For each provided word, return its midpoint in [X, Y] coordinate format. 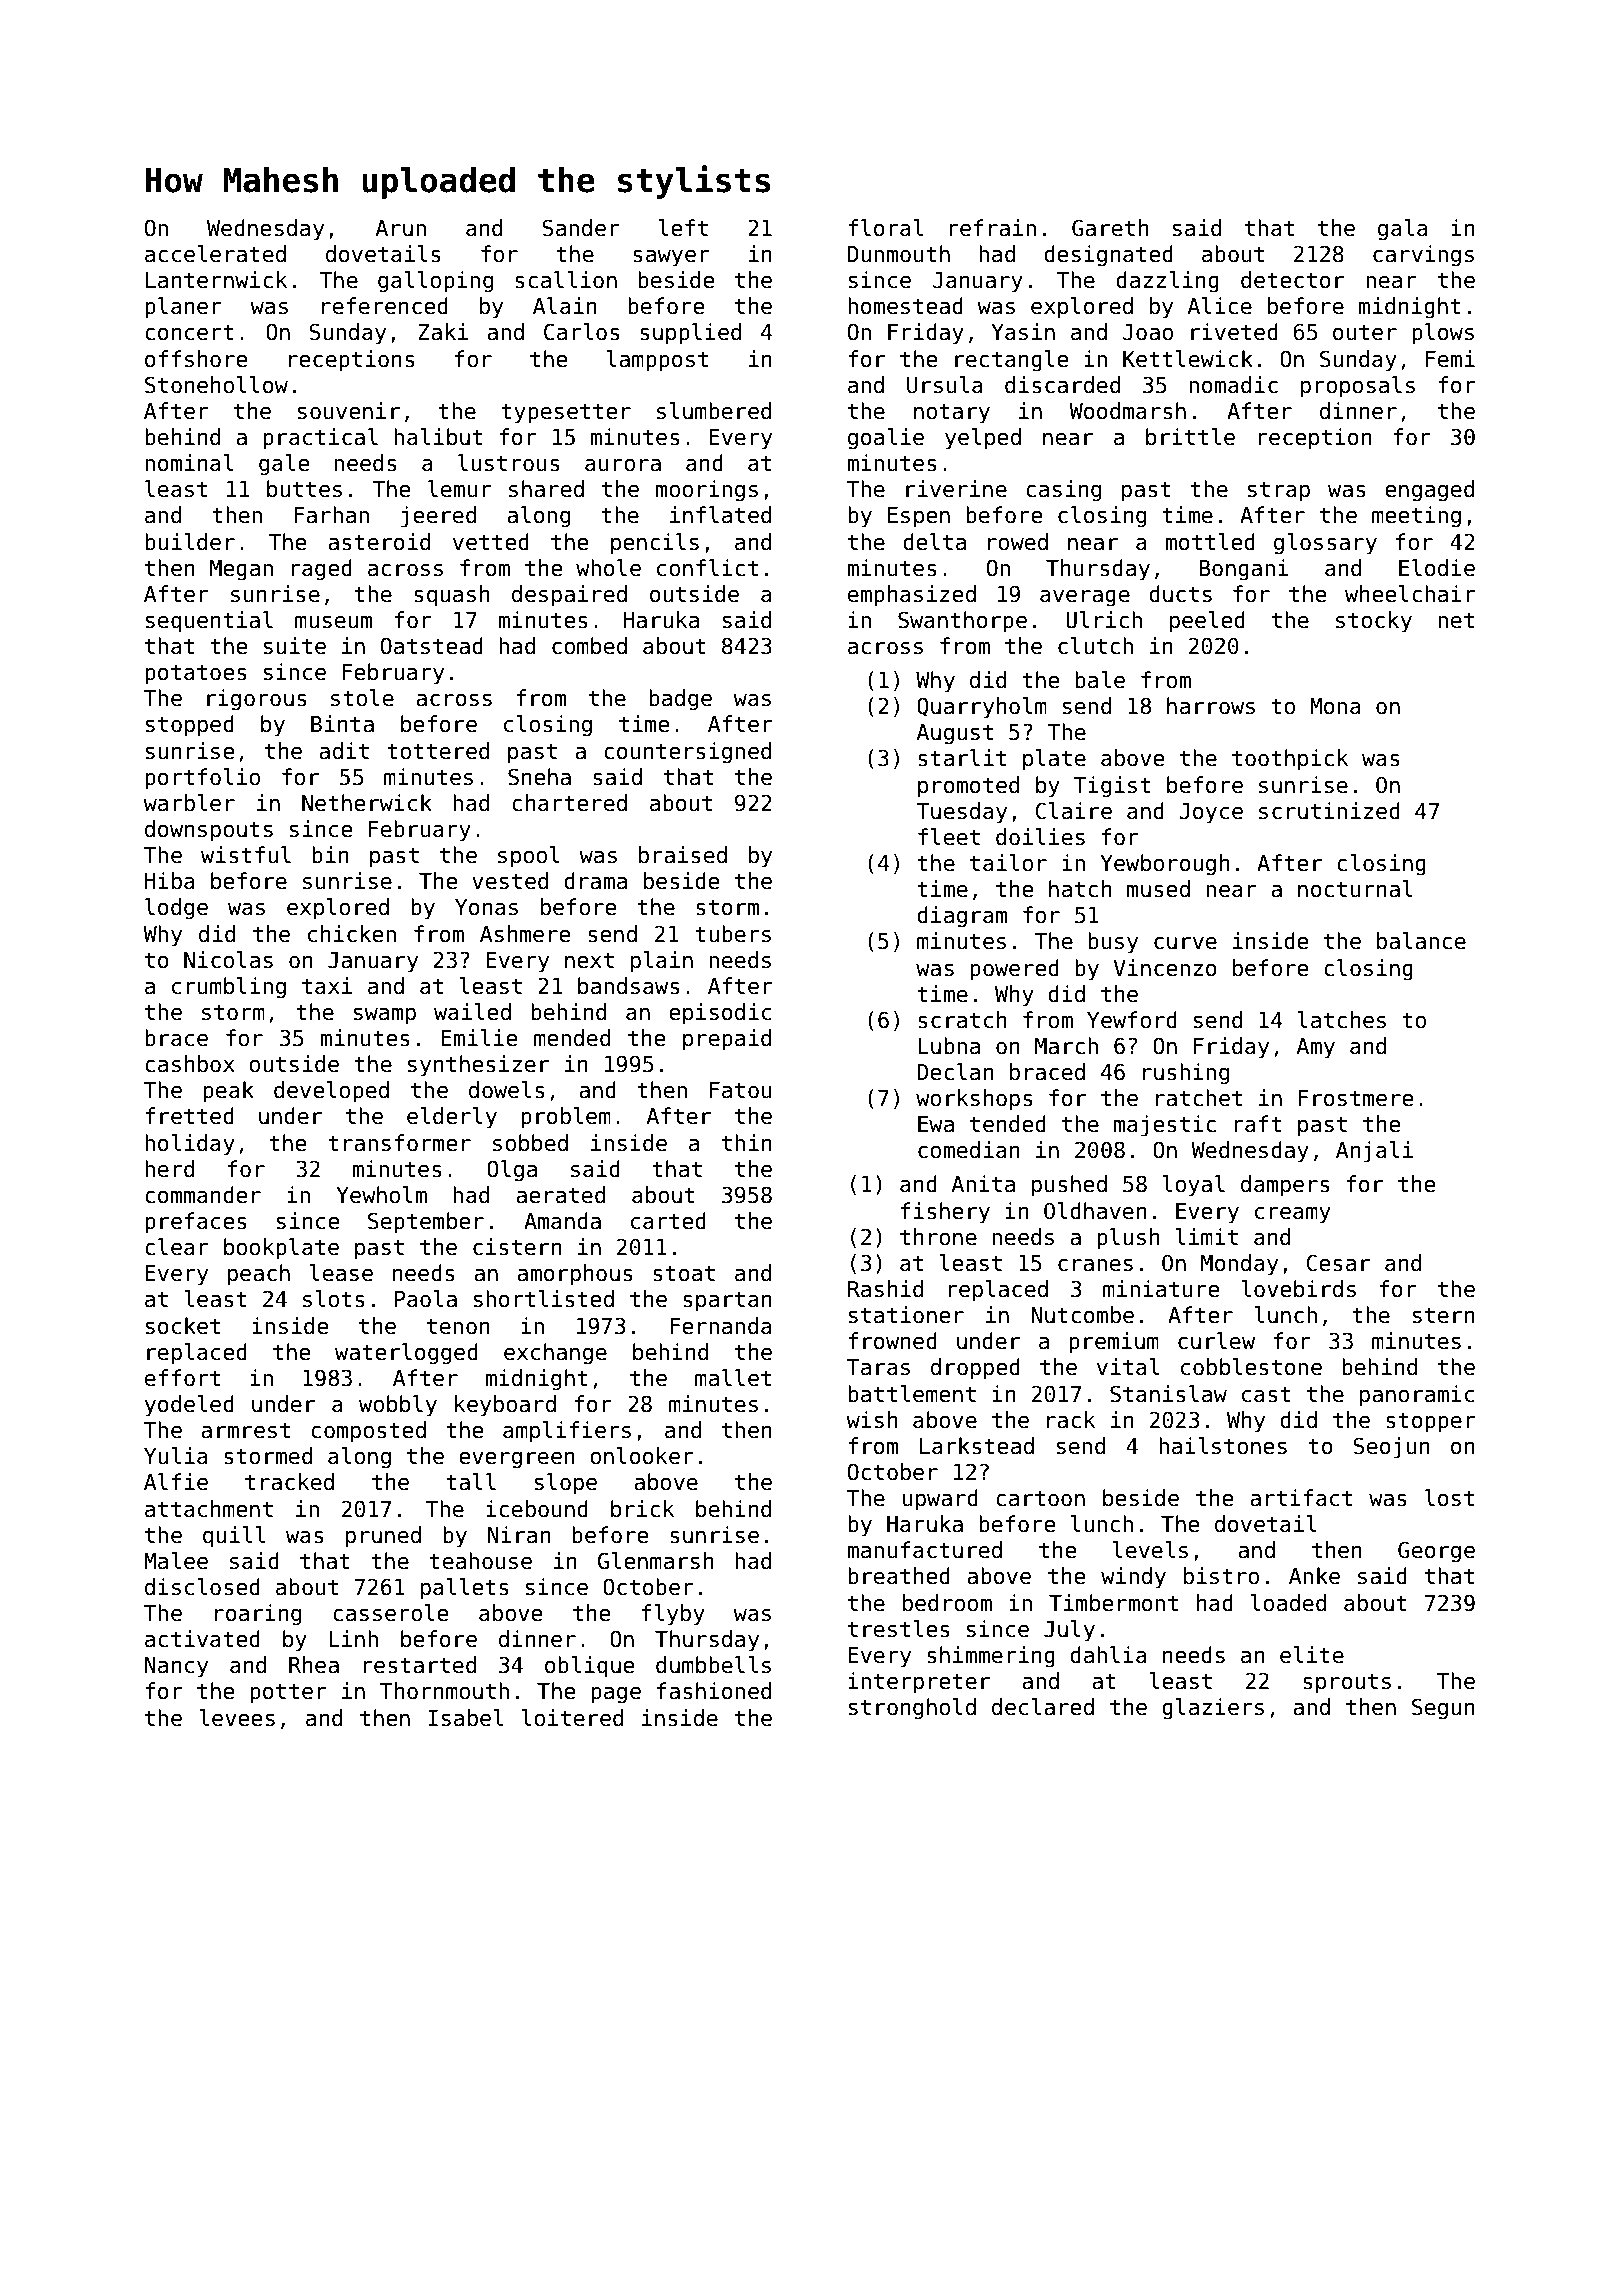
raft [1258, 1124]
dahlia [1108, 1655]
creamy [1293, 1215]
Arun [401, 228]
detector [1292, 280]
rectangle [1011, 361]
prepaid [727, 1040]
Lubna [949, 1046]
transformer [399, 1143]
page [616, 1695]
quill [234, 1537]
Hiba [170, 881]
